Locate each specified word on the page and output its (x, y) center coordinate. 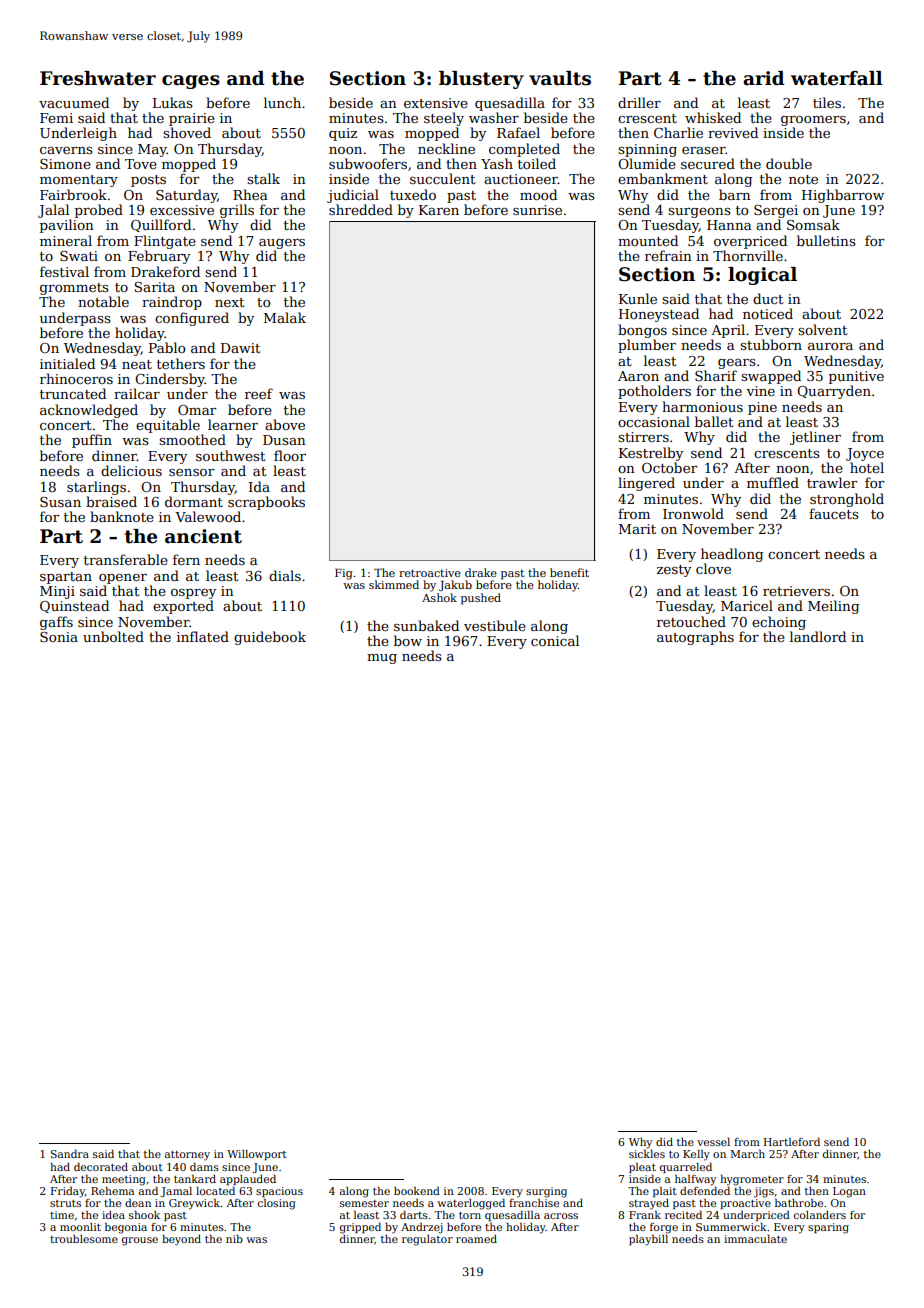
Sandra (70, 1154)
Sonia (59, 637)
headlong (732, 555)
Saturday (186, 196)
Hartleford (792, 1142)
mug (382, 659)
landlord (818, 636)
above (285, 424)
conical (555, 640)
